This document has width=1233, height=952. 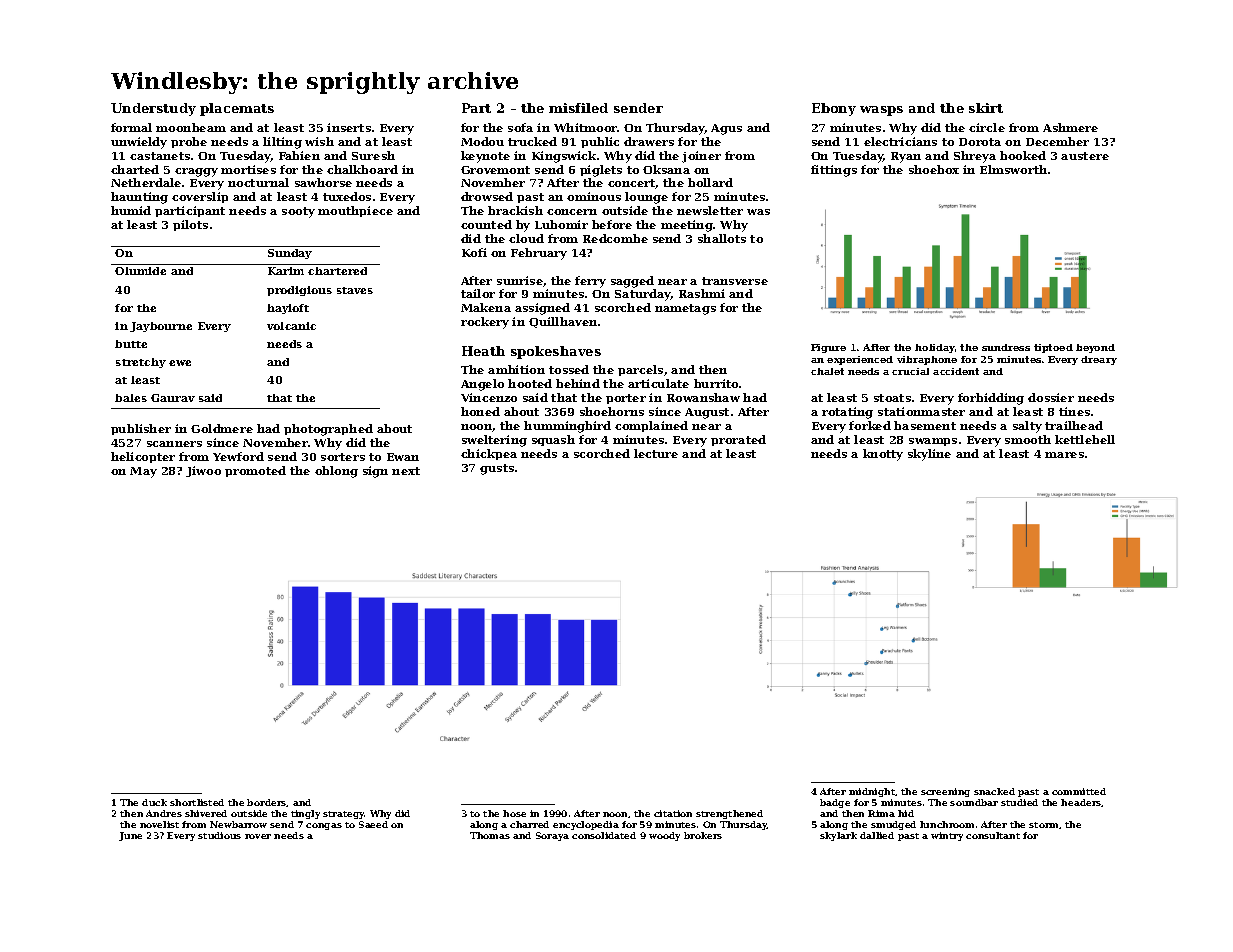 What do you see at coordinates (552, 836) in the document?
I see `Soraya` at bounding box center [552, 836].
